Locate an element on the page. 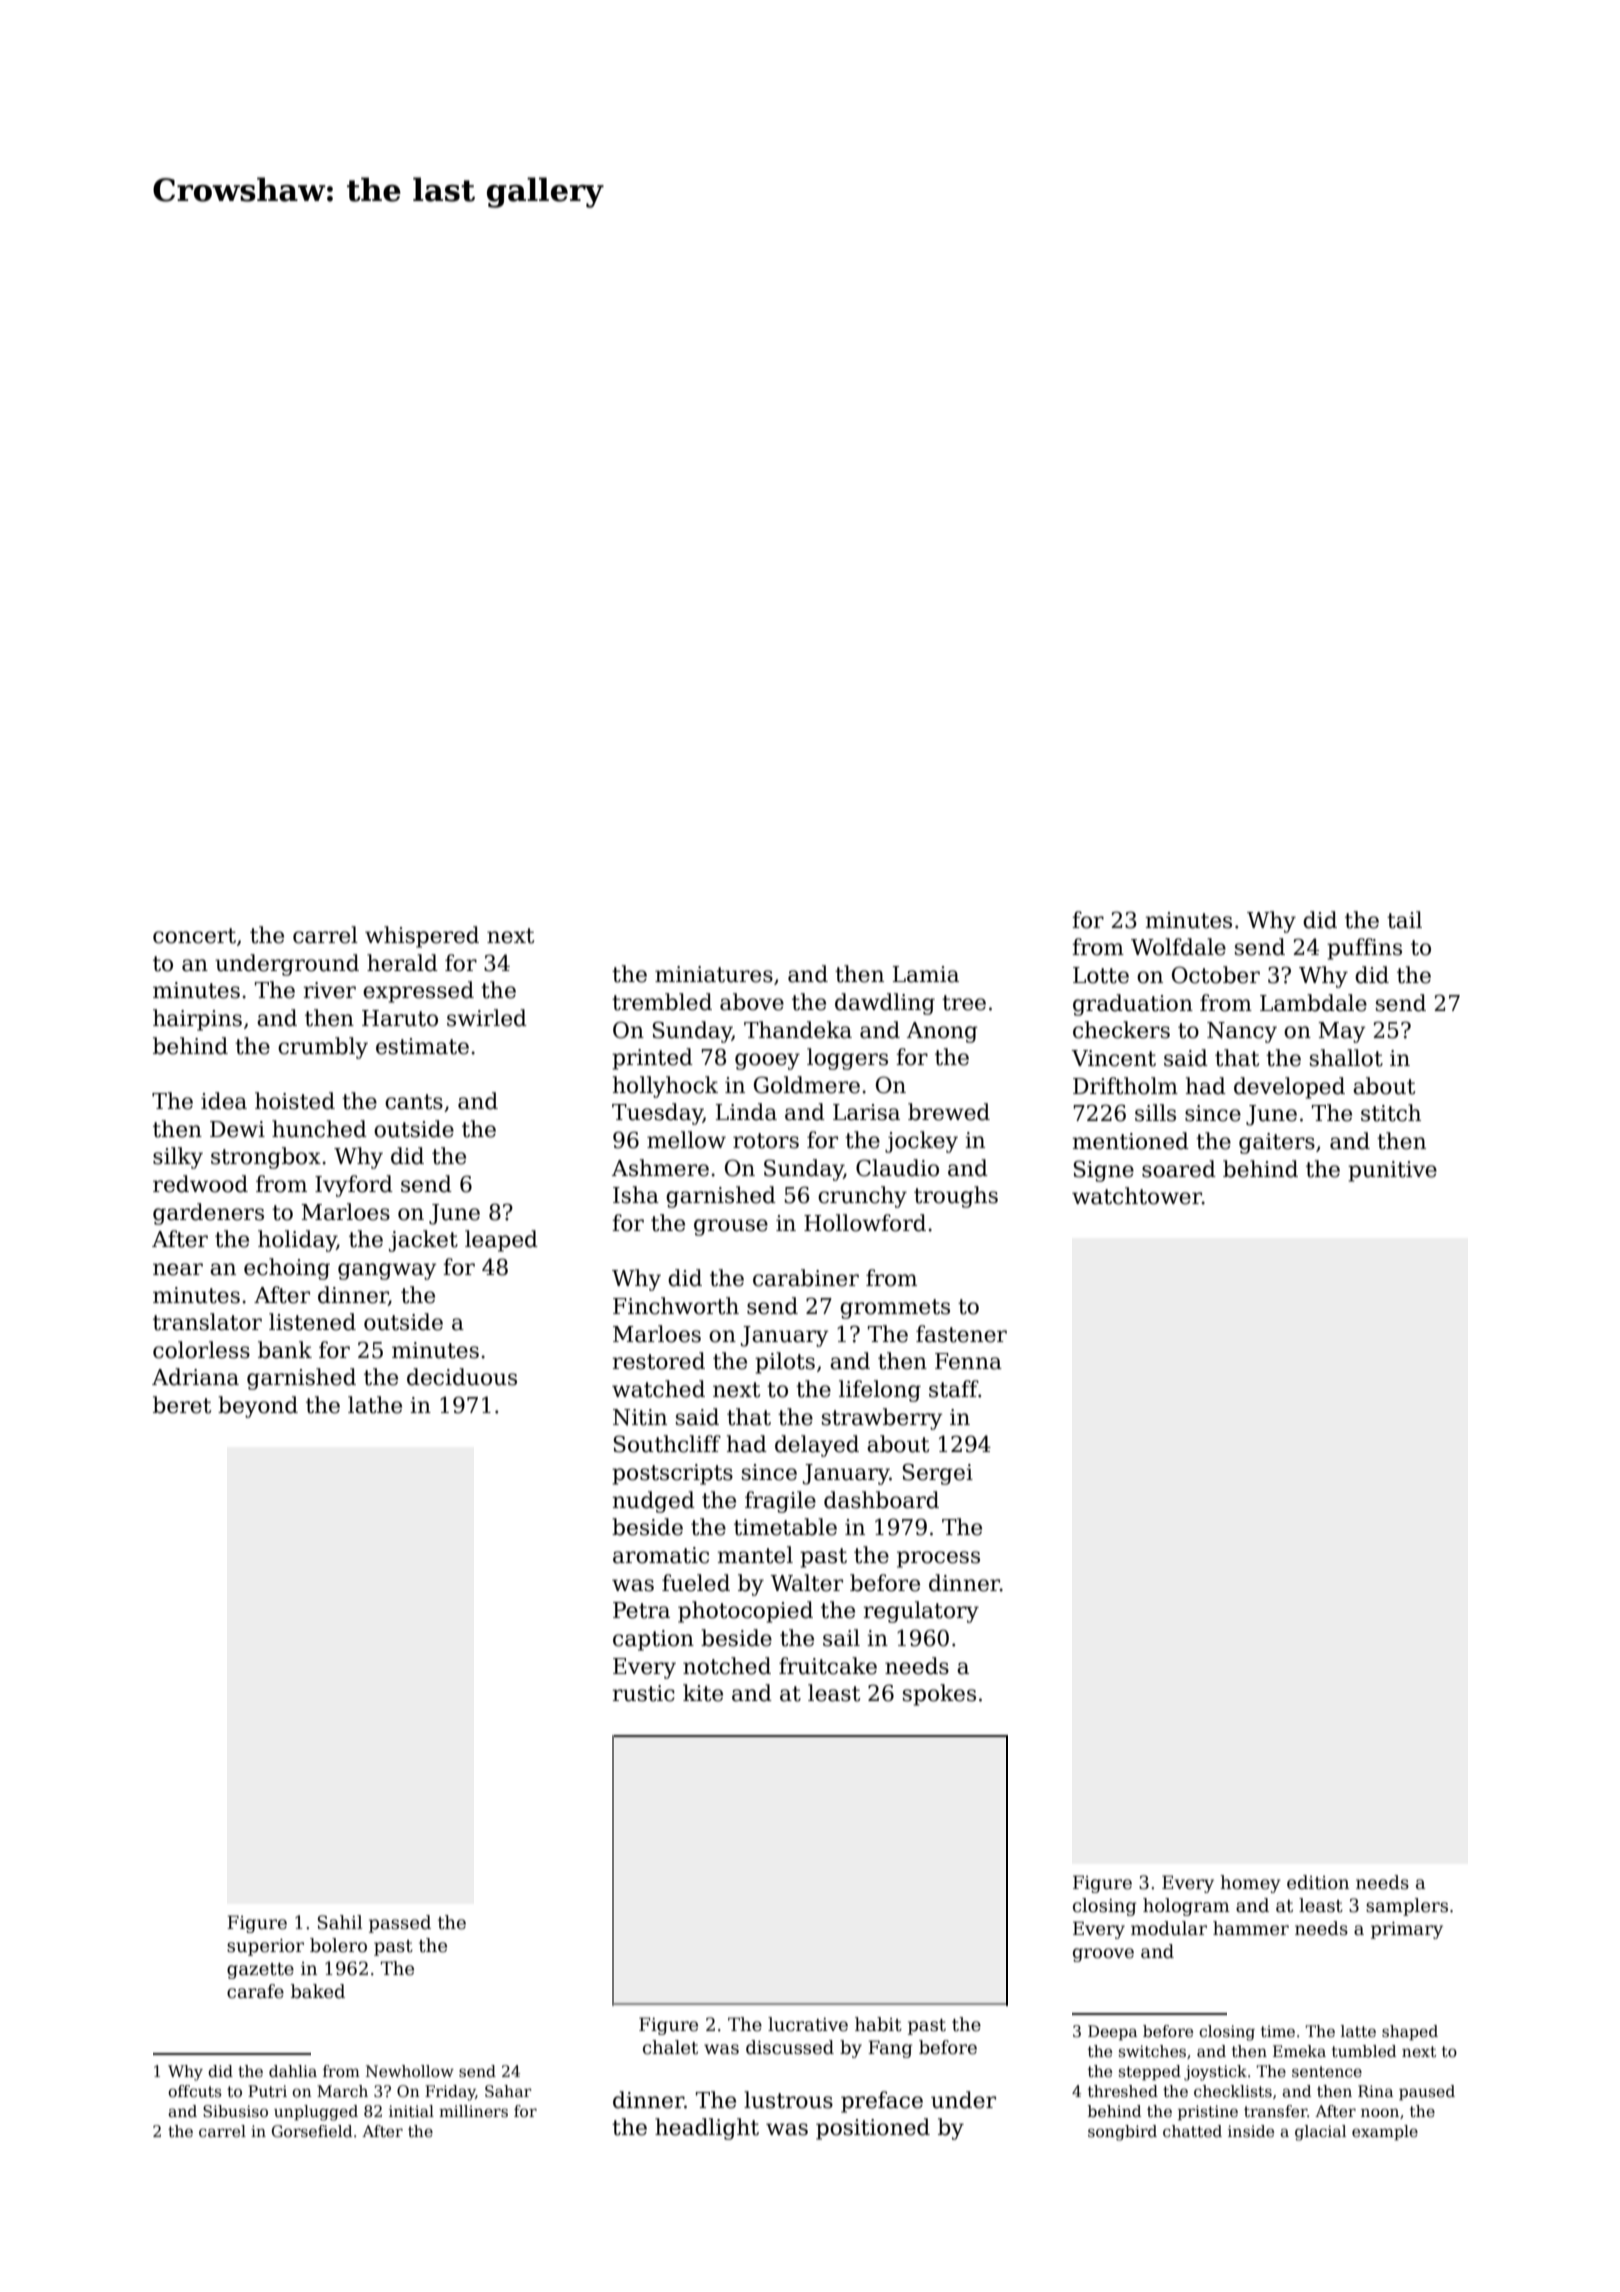 Image resolution: width=1620 pixels, height=2292 pixels. deciduous is located at coordinates (462, 1377).
